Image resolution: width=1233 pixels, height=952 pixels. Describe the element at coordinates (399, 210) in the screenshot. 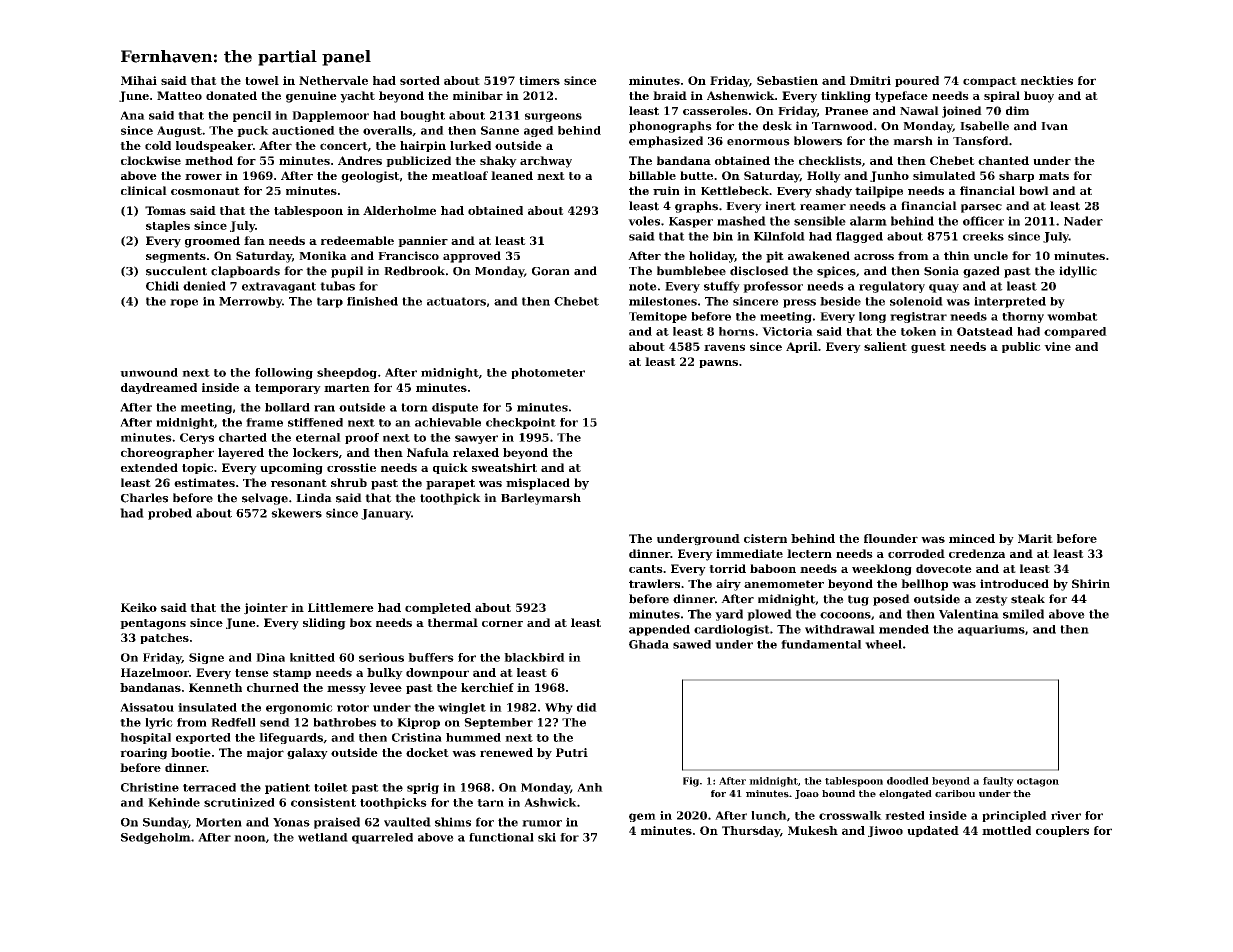

I see `Alderholme` at that location.
